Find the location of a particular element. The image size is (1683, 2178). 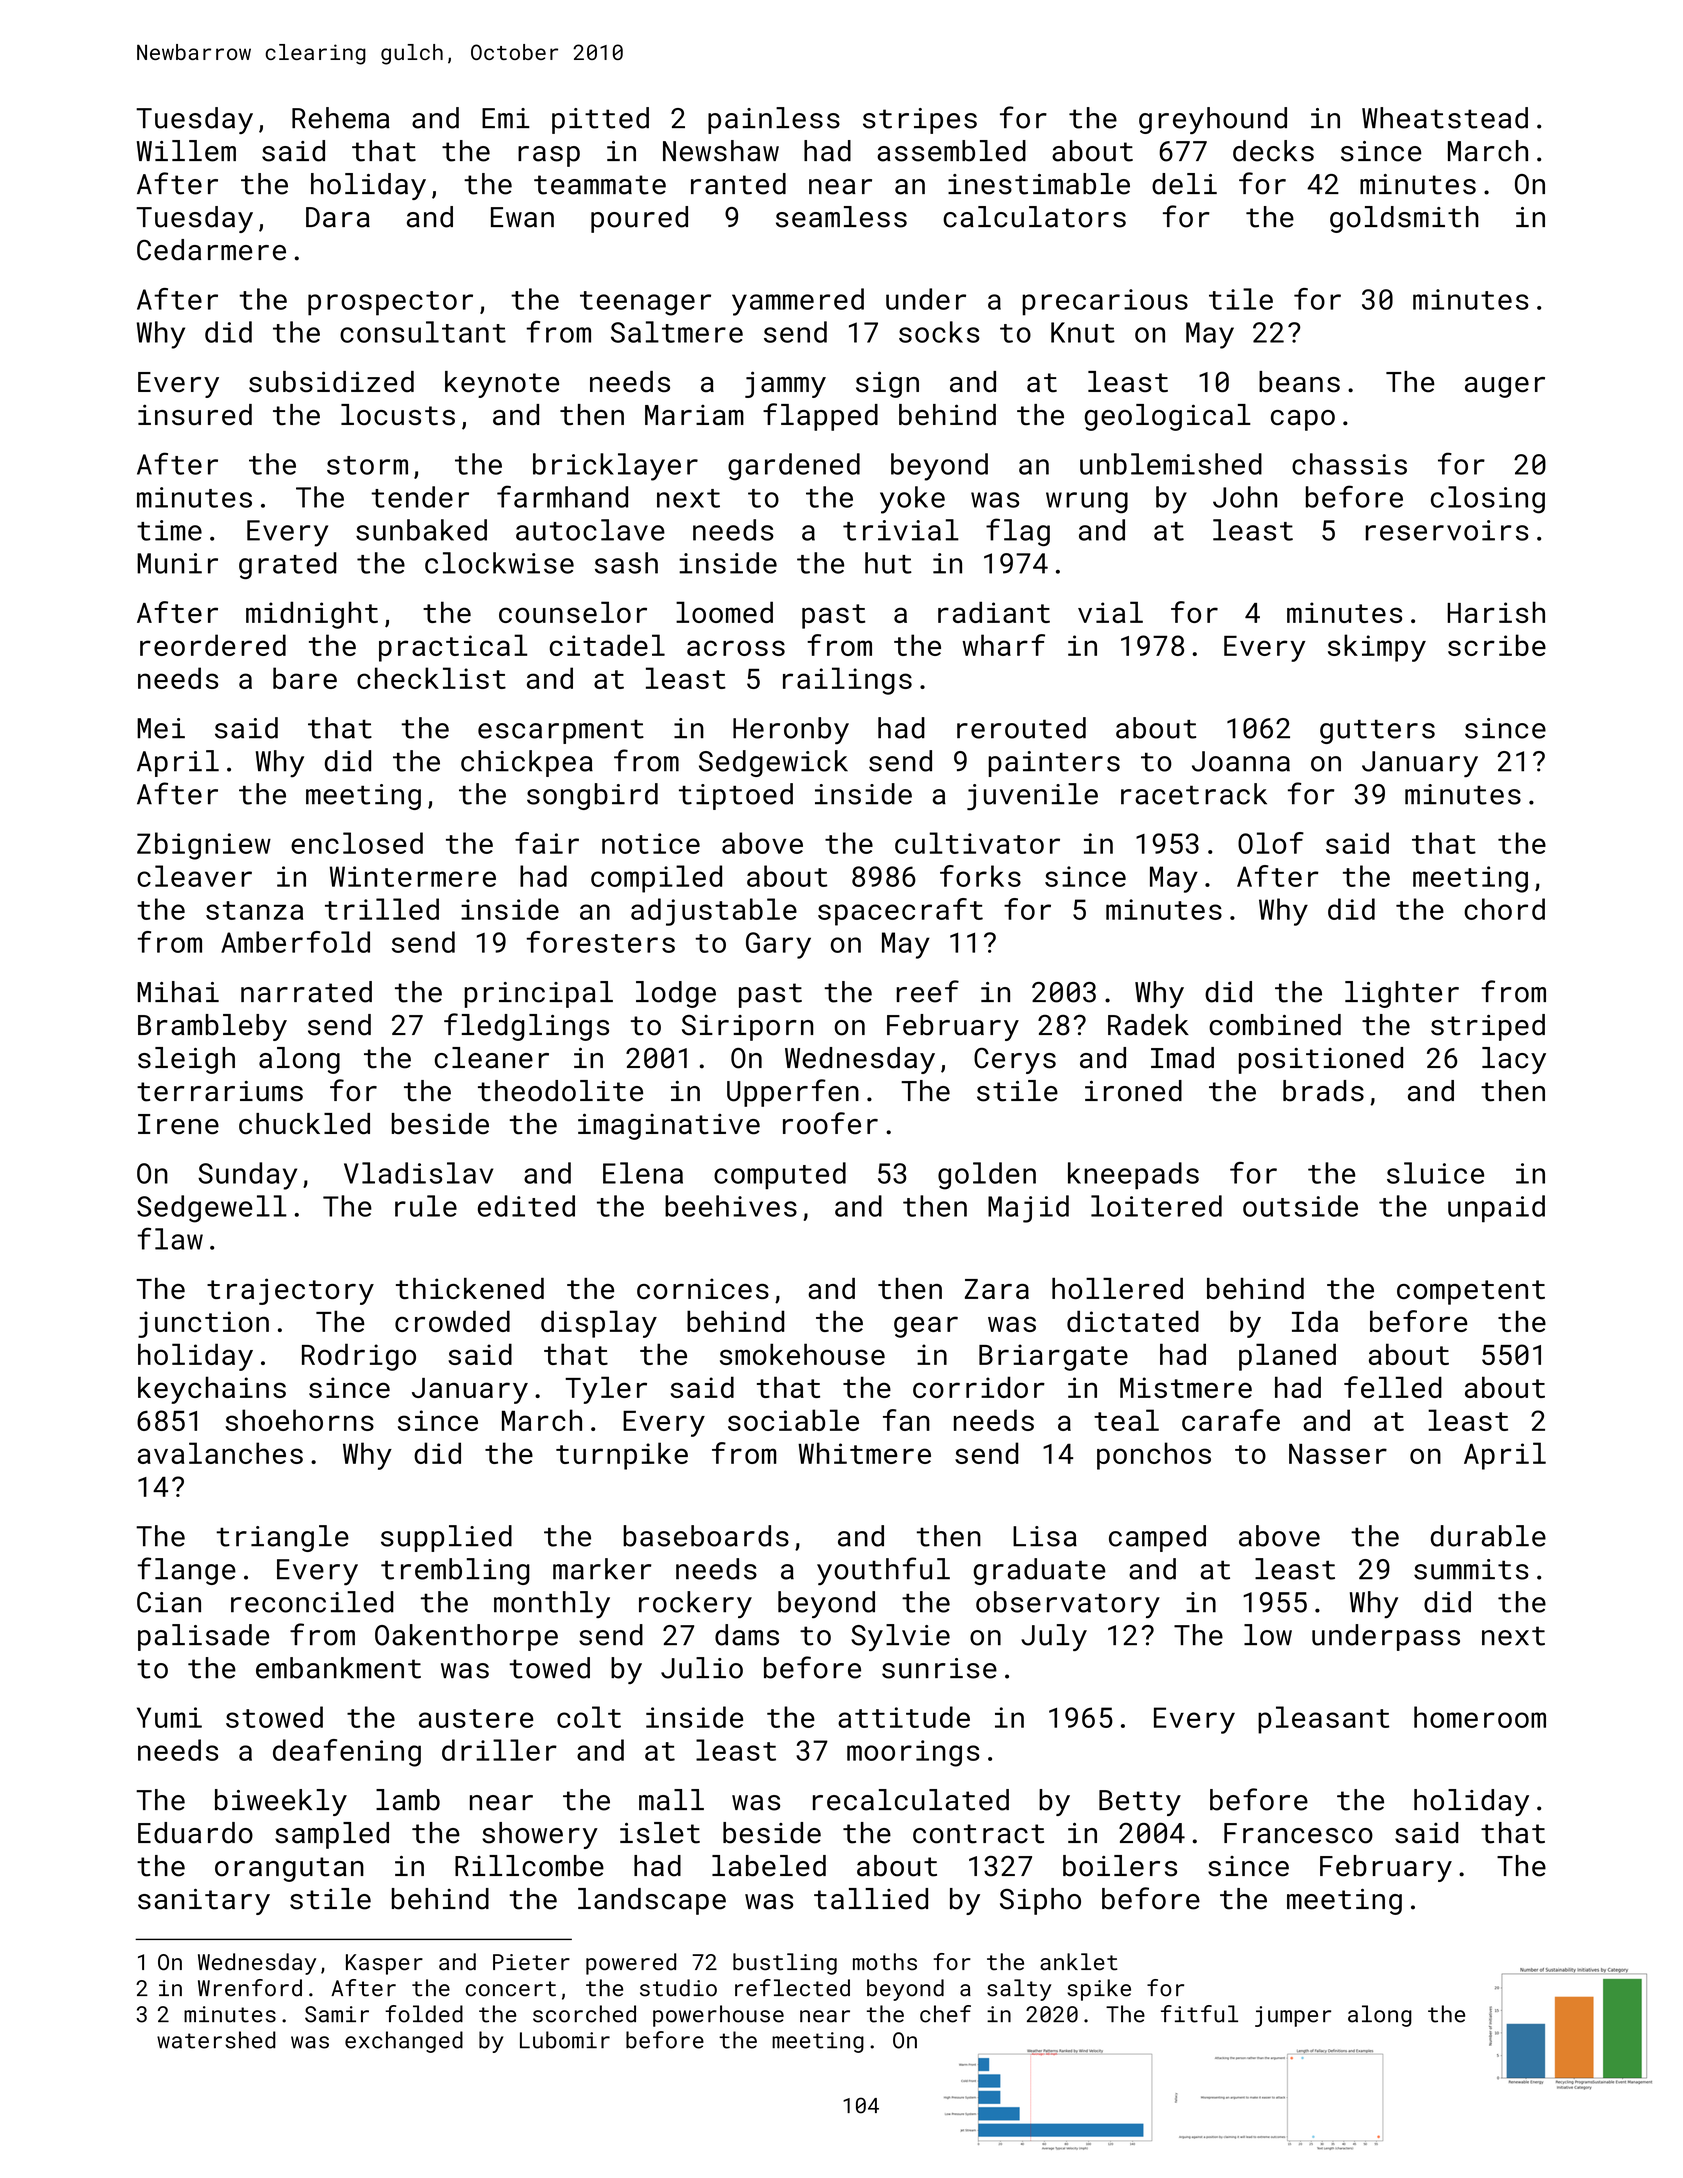

forks is located at coordinates (980, 876).
